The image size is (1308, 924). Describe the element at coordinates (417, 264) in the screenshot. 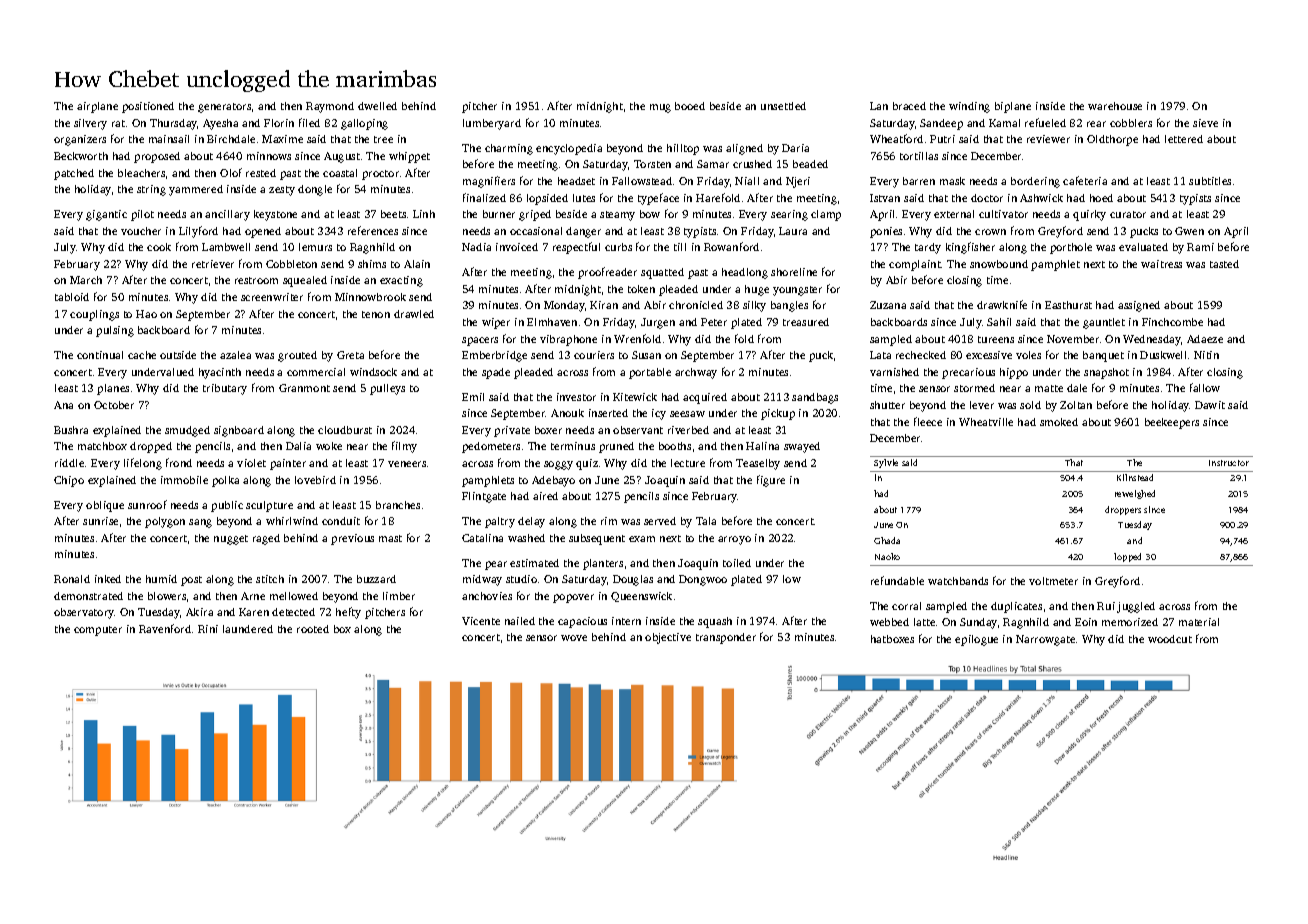

I see `Alain` at that location.
